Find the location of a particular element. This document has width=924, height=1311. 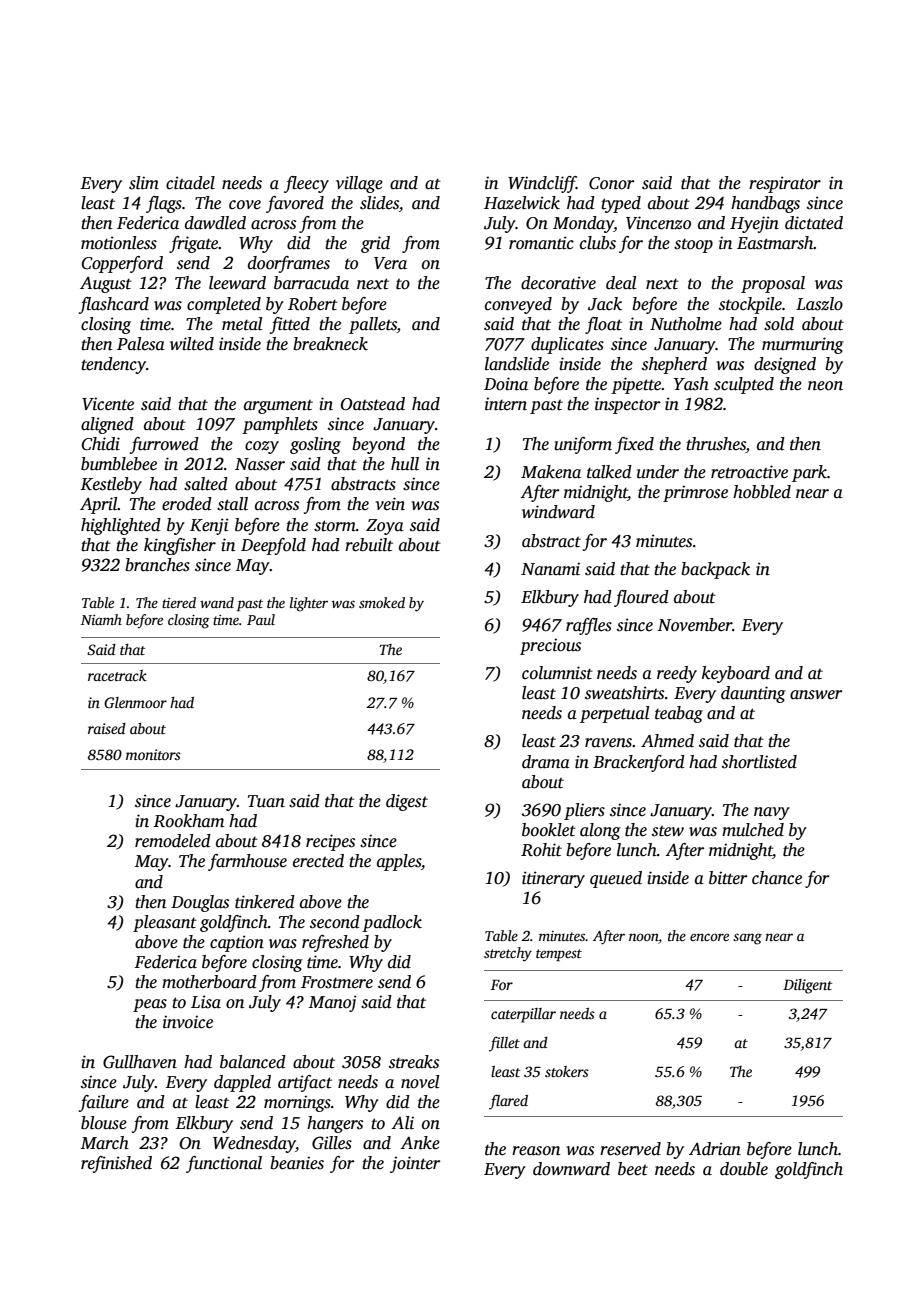

beet is located at coordinates (633, 1169).
